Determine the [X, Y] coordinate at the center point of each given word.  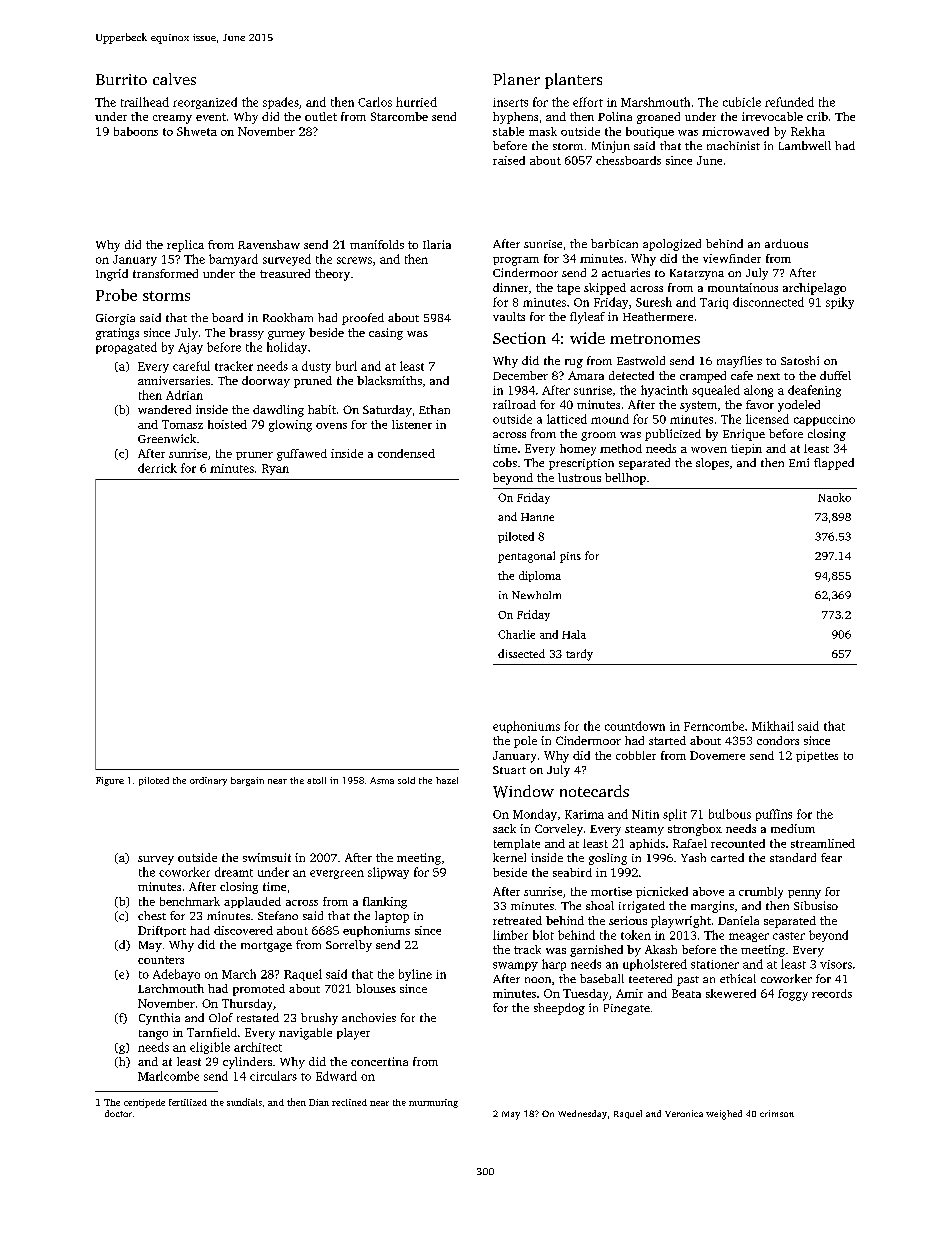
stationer [715, 964]
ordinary [208, 781]
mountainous [743, 287]
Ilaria [437, 244]
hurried [416, 102]
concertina [379, 1061]
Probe [116, 295]
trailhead [145, 102]
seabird [572, 872]
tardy [579, 655]
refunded [789, 102]
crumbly [761, 893]
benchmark [190, 901]
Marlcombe [168, 1076]
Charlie [516, 634]
